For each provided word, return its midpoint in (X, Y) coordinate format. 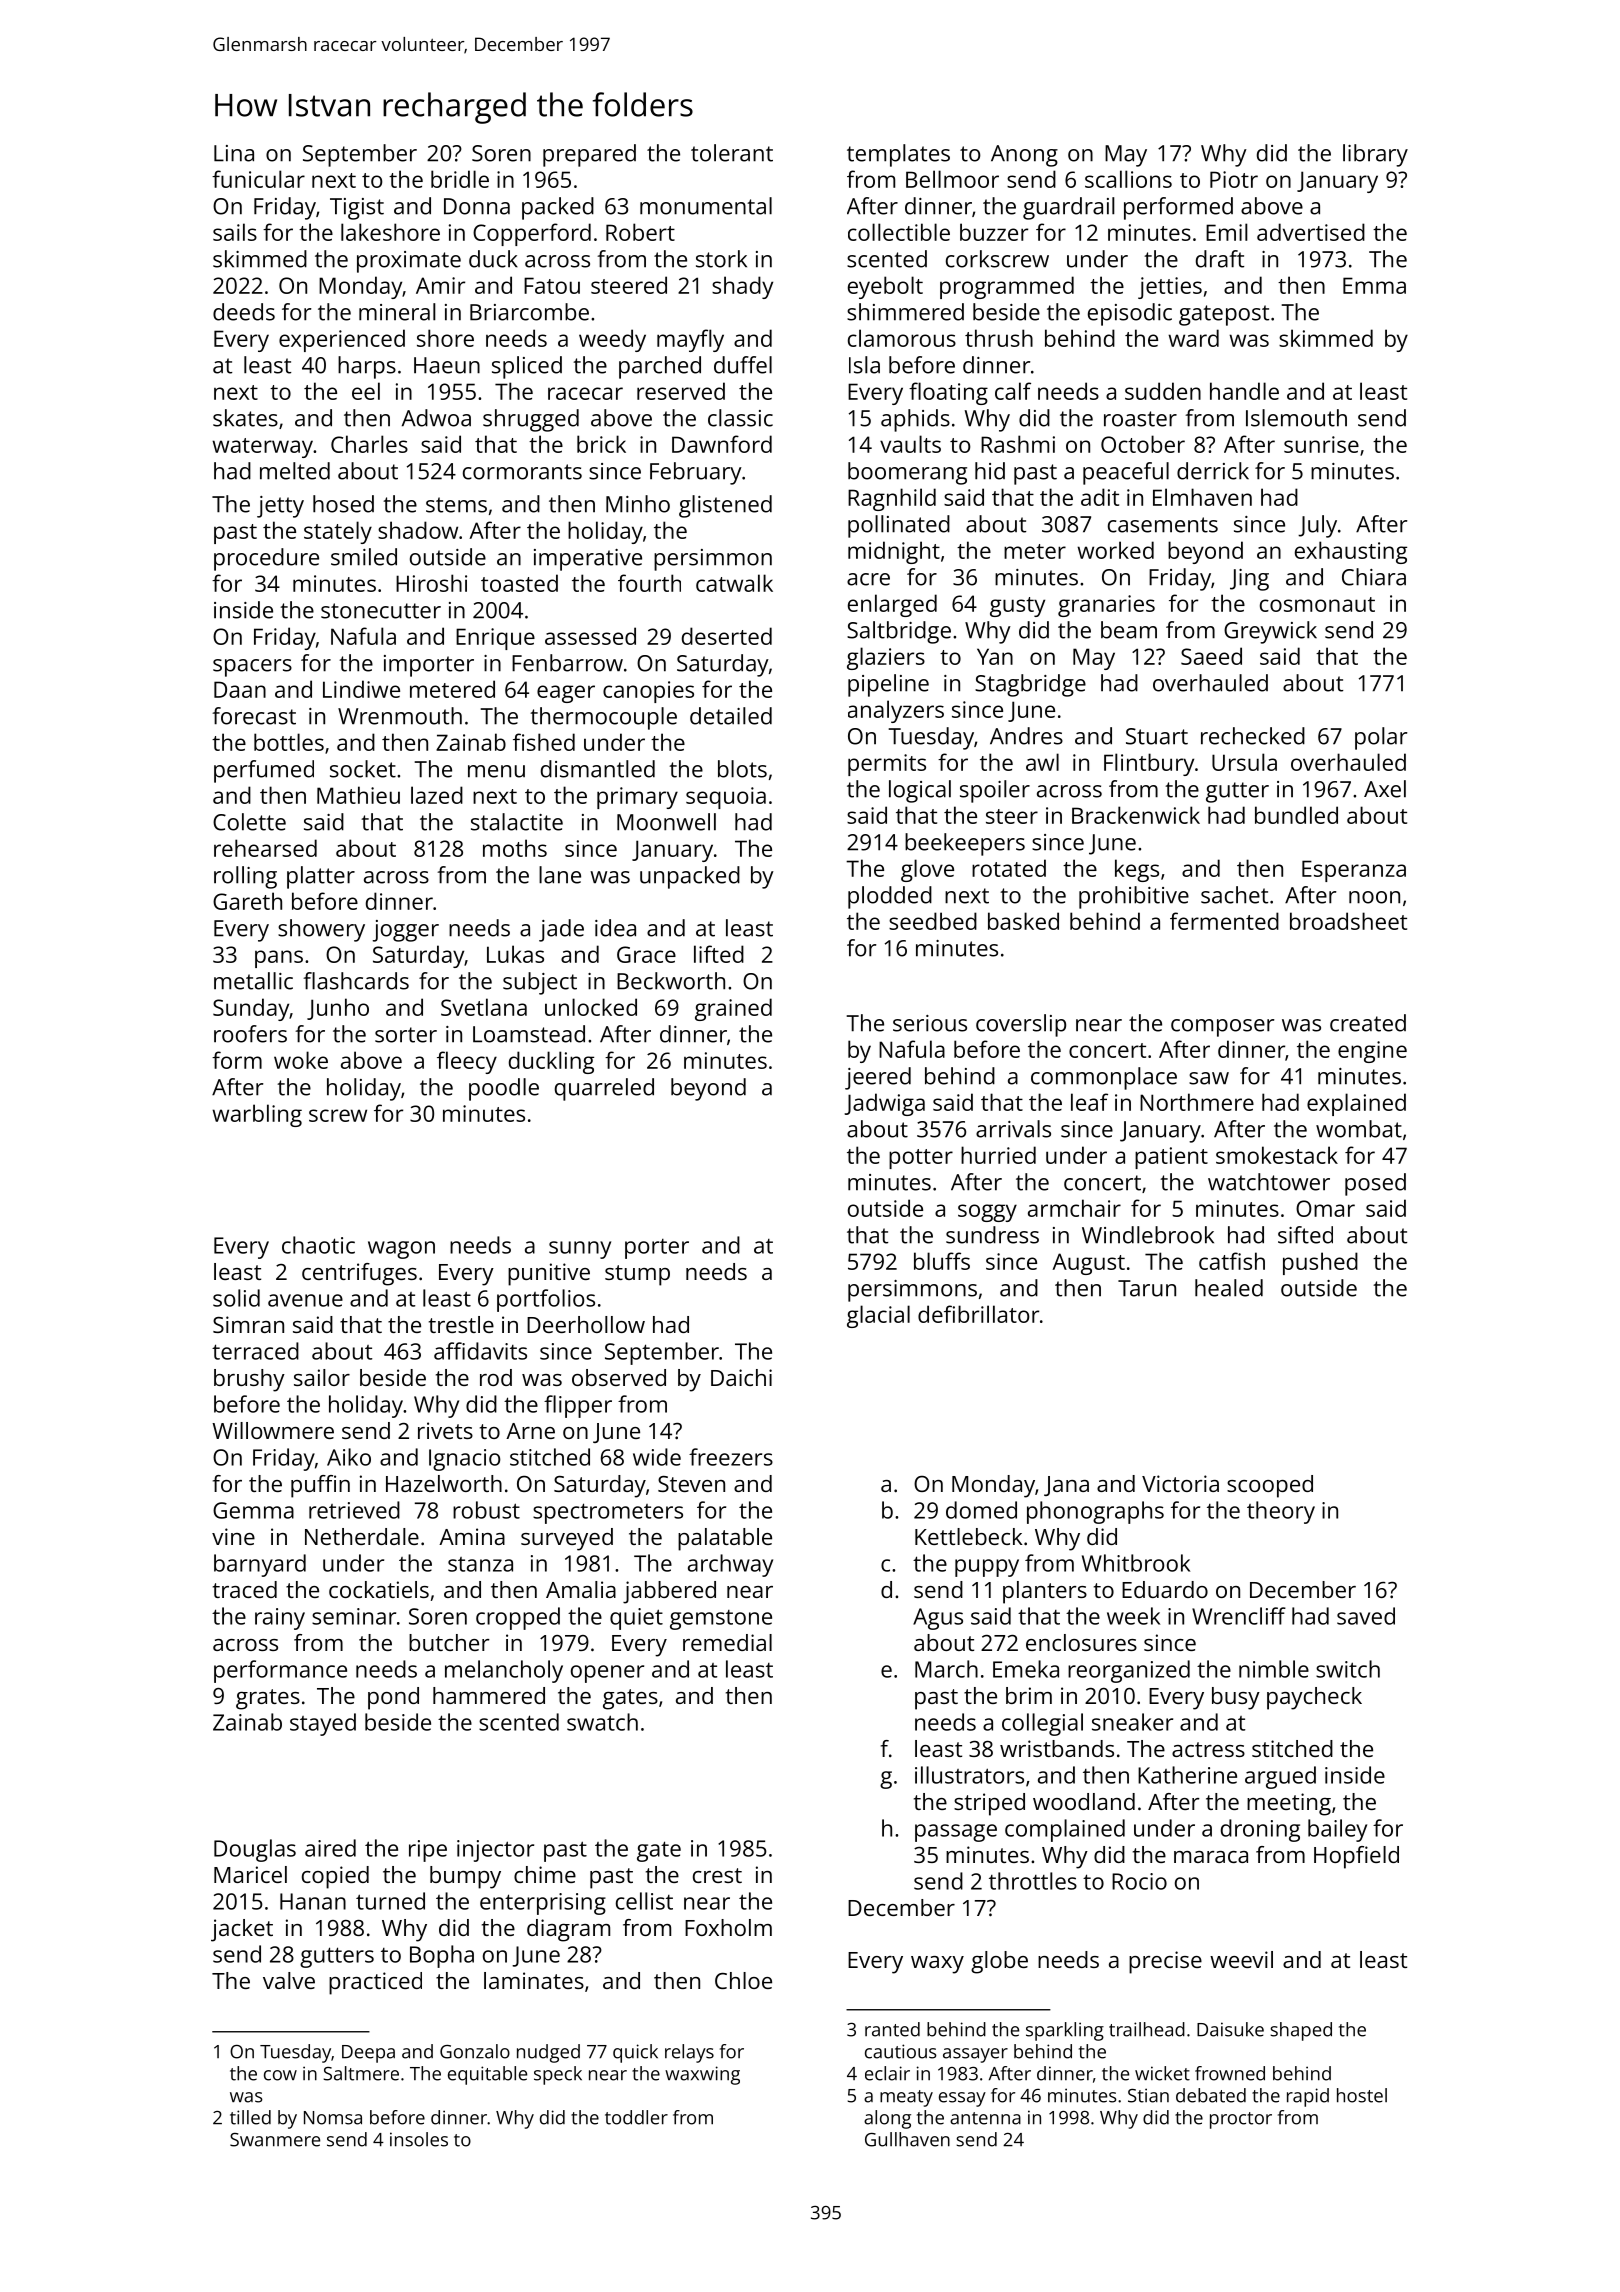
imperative (588, 560)
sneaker (1132, 1722)
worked (1115, 550)
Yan (995, 656)
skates (245, 418)
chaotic (318, 1245)
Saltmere (361, 2073)
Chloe (743, 1980)
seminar (354, 1616)
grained (733, 1009)
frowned (1230, 2073)
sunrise (1321, 444)
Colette (249, 822)
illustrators (969, 1775)
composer (1222, 1028)
